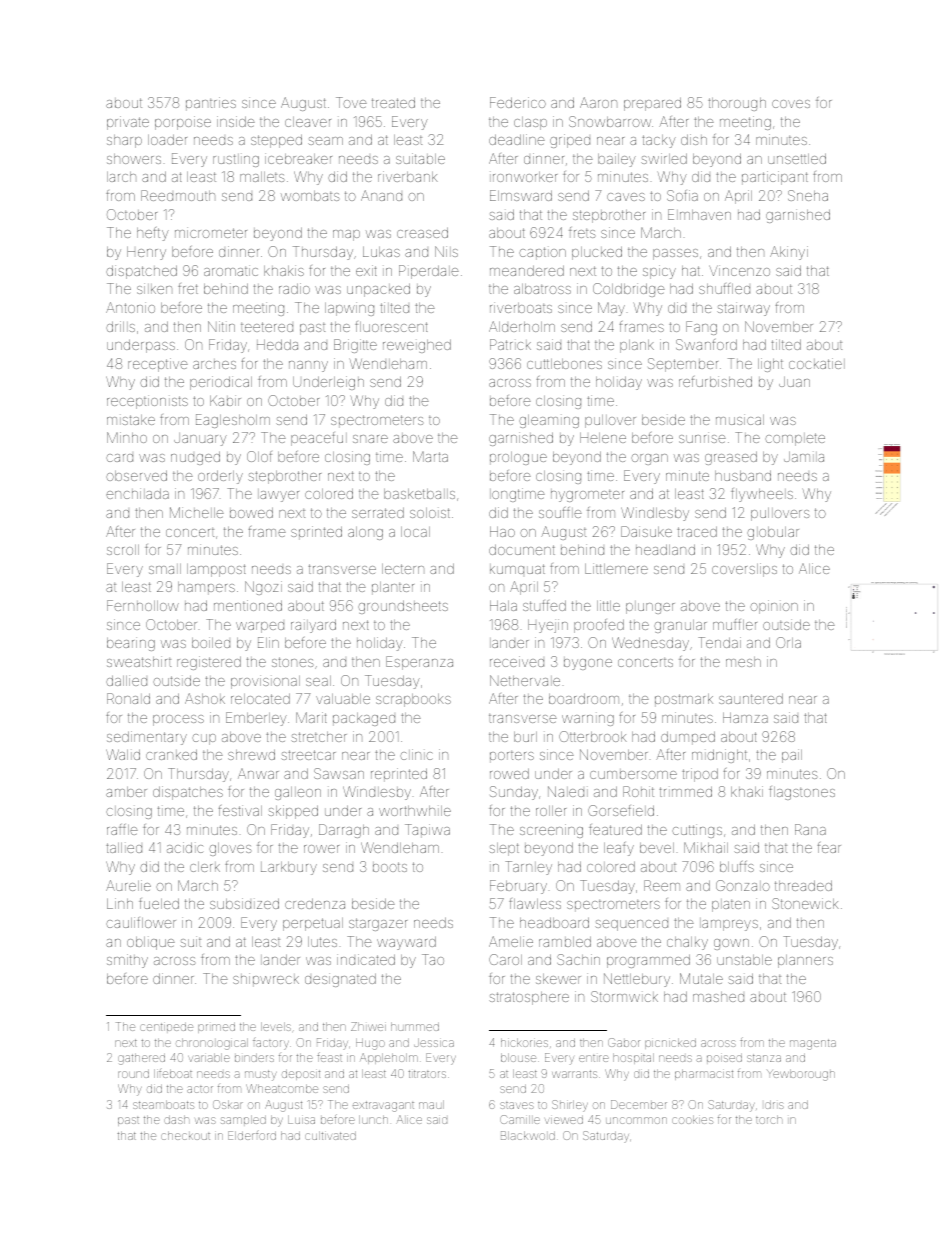  I want to click on hummed, so click(415, 1026).
